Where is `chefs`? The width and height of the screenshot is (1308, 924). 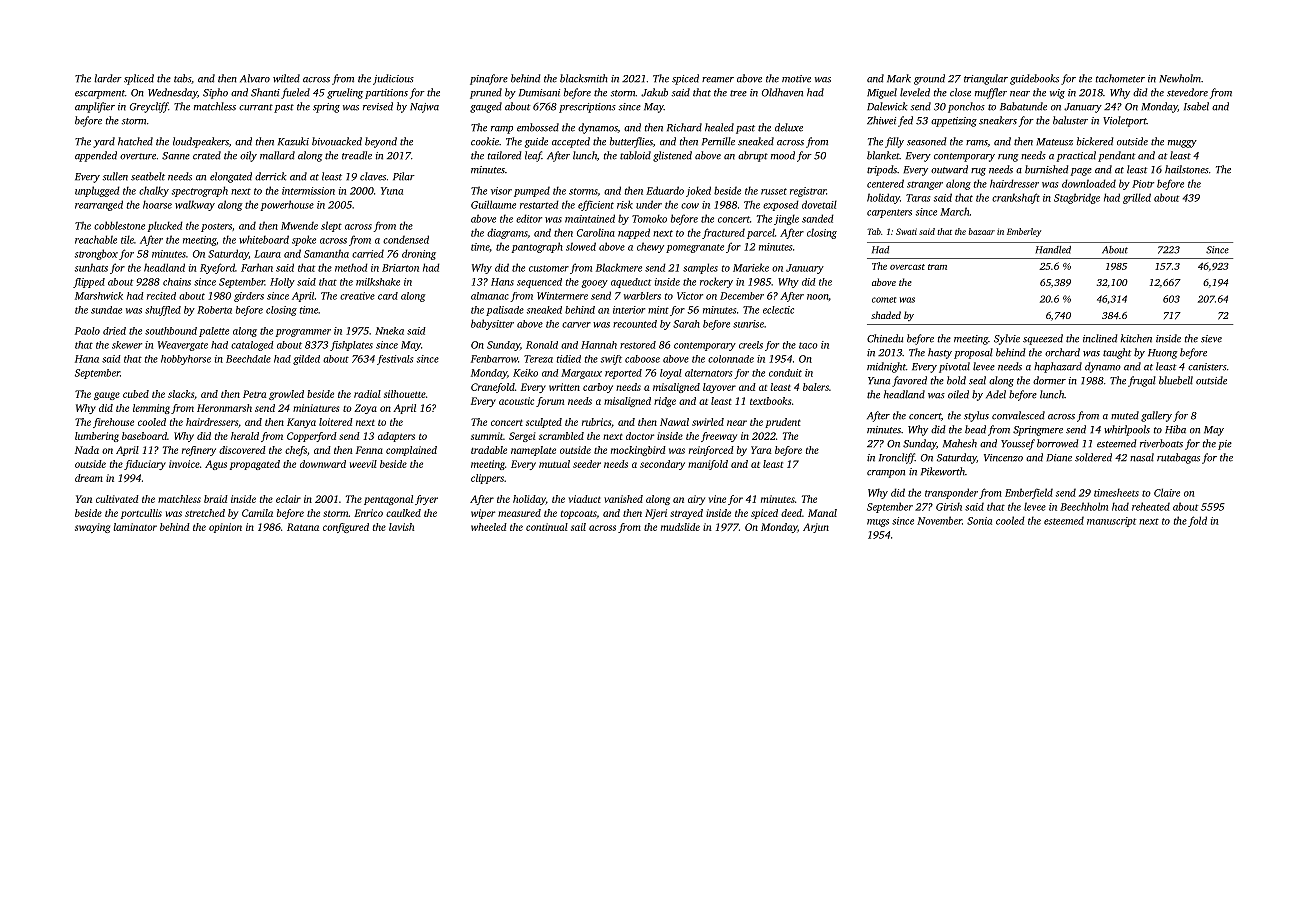
chefs is located at coordinates (296, 451).
